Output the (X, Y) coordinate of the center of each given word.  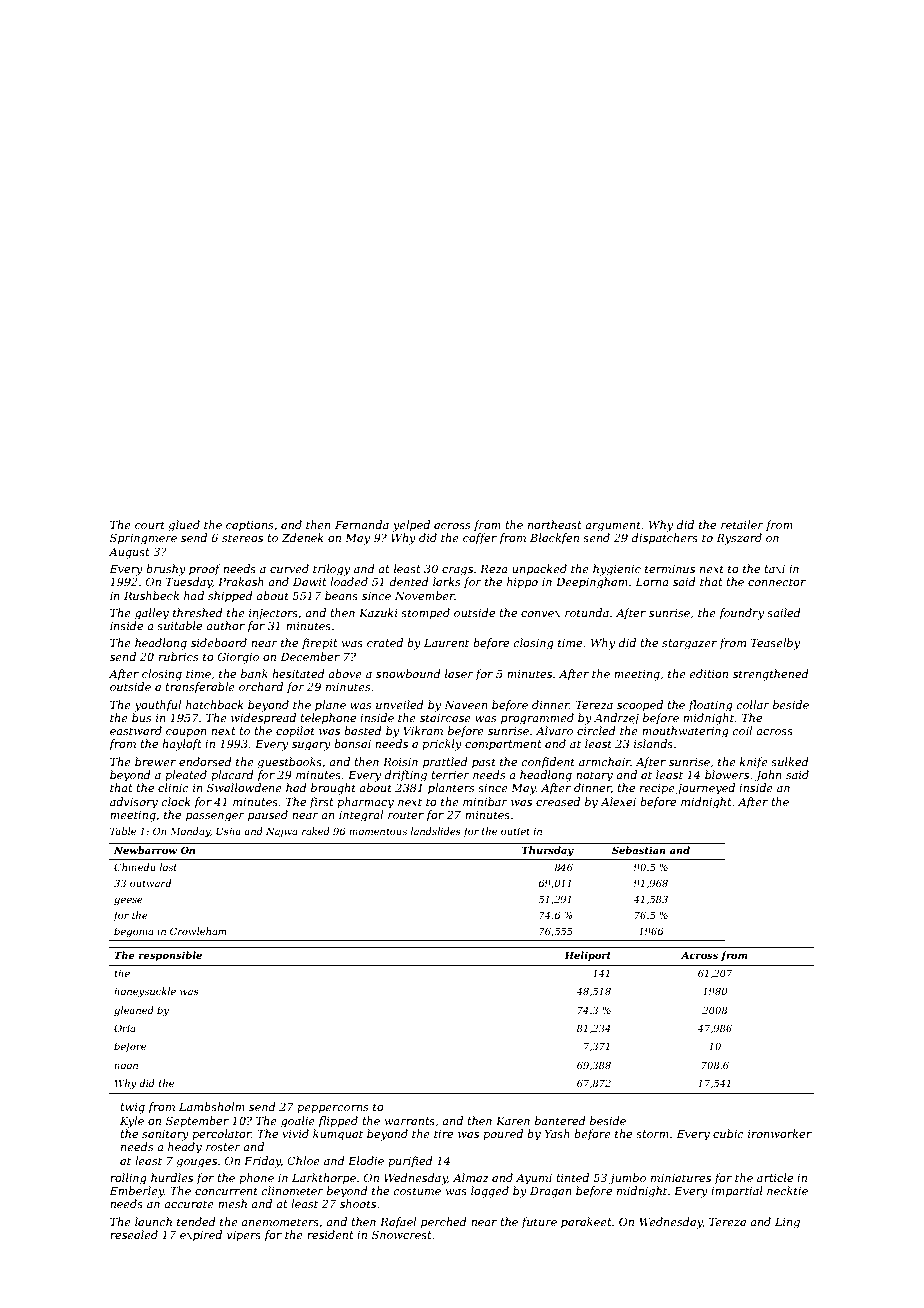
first (322, 802)
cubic (728, 1133)
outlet (515, 831)
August (129, 553)
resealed (134, 1234)
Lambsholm (212, 1106)
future (539, 1222)
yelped (411, 526)
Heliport (587, 956)
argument (613, 526)
